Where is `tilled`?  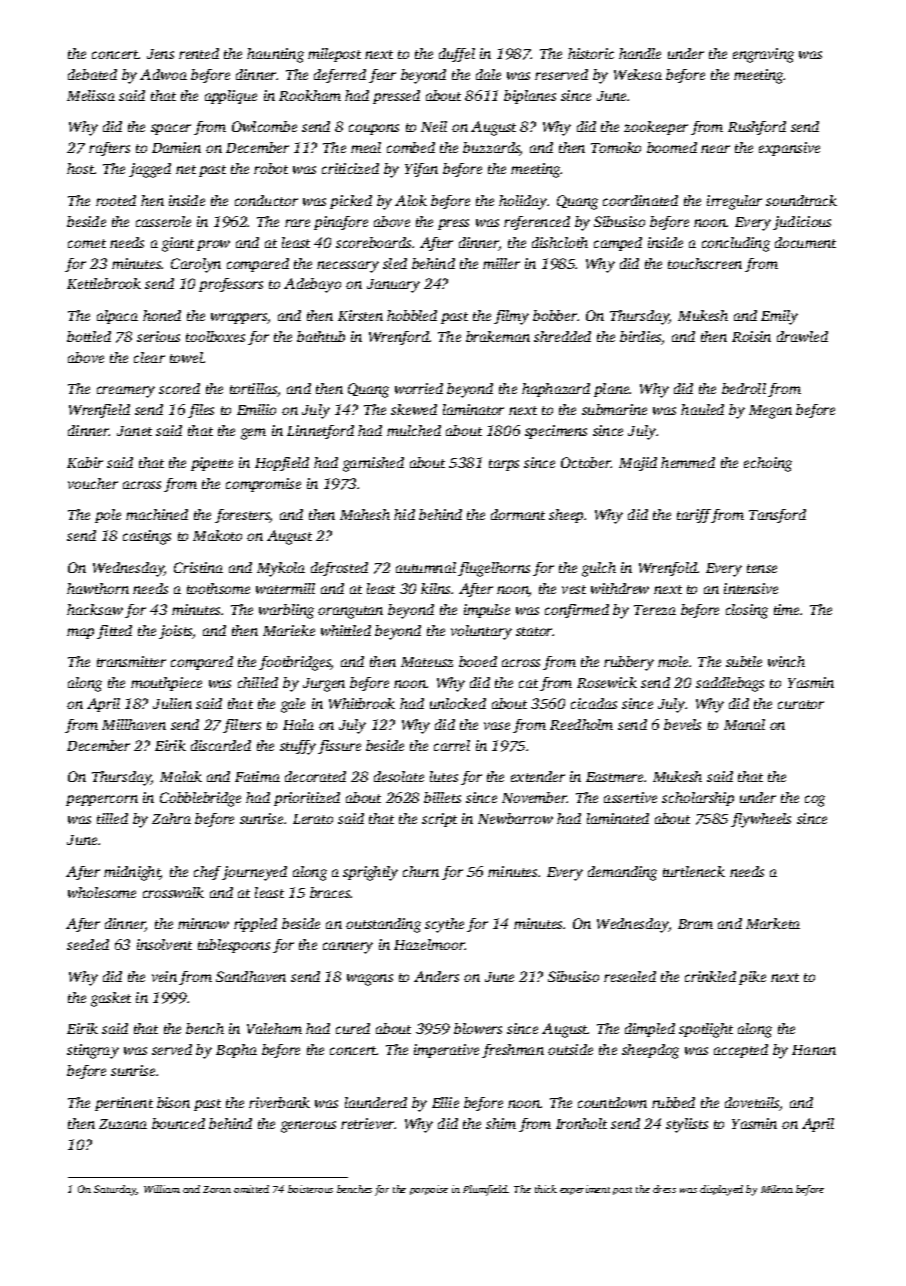 tilled is located at coordinates (112, 818).
